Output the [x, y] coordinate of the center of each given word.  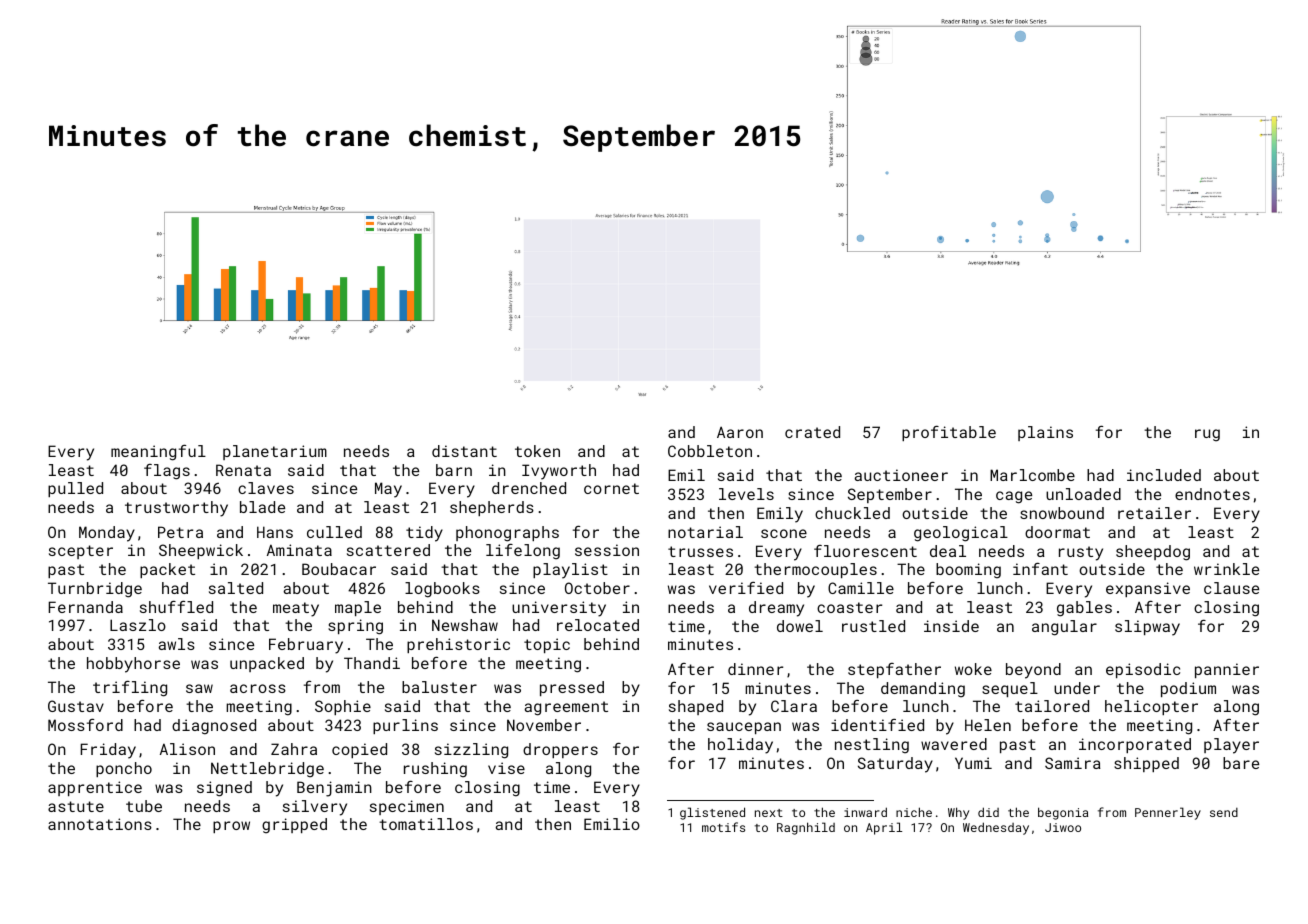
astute [76, 806]
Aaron [740, 432]
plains [1045, 433]
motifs [723, 827]
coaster [849, 607]
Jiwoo [1063, 827]
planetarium [275, 452]
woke [973, 669]
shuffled [176, 606]
